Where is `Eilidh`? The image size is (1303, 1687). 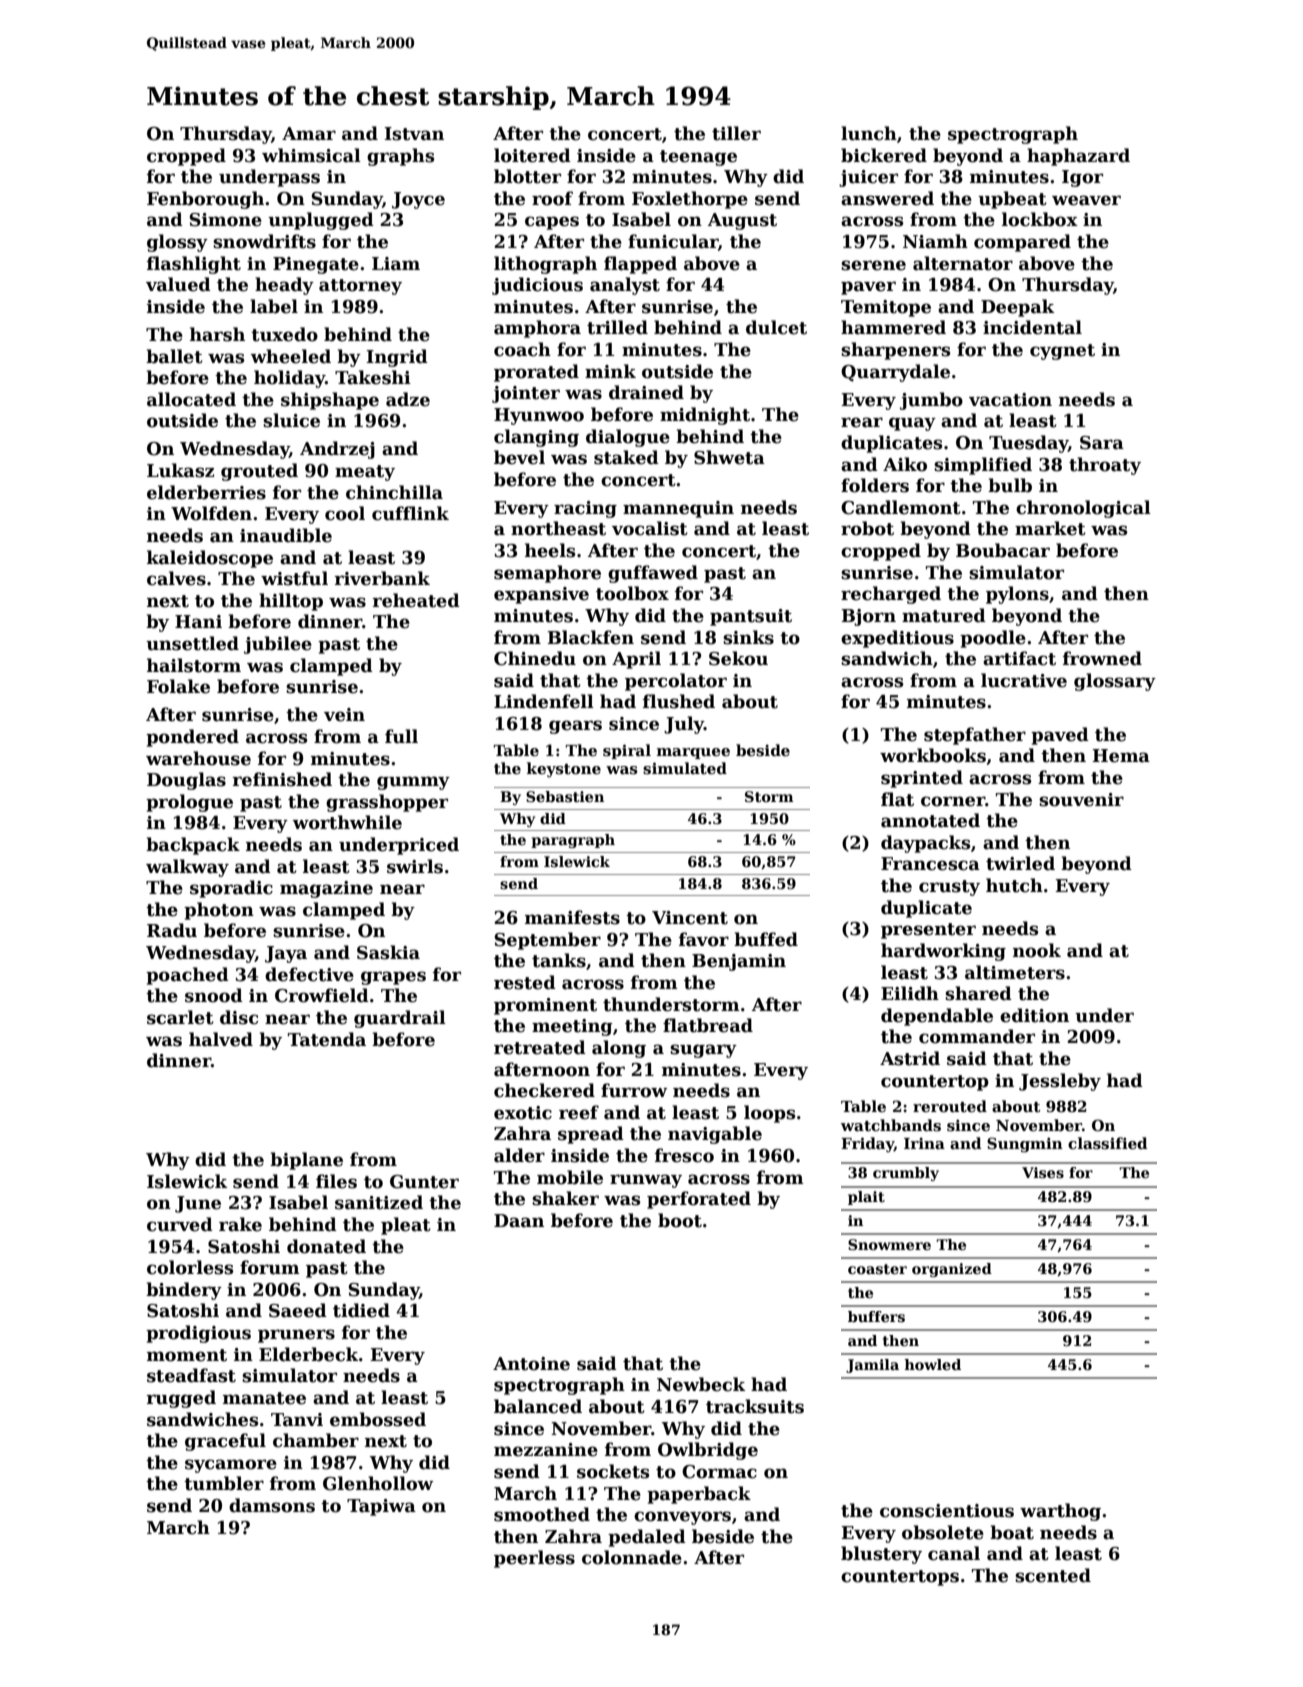
Eilidh is located at coordinates (910, 993).
